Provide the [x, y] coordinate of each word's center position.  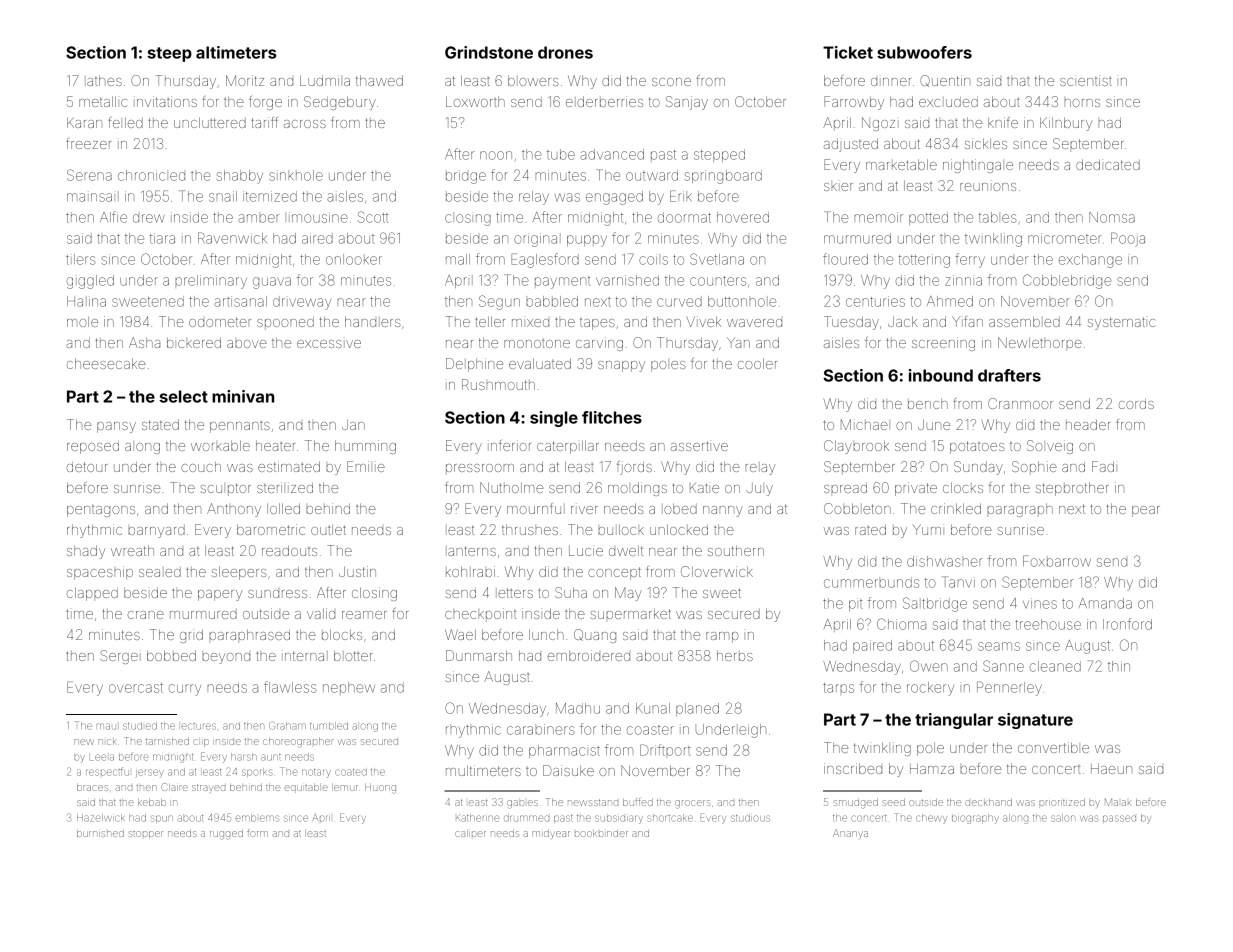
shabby [240, 177]
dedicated [1108, 164]
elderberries [604, 101]
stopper [146, 834]
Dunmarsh [479, 655]
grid [191, 636]
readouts [289, 550]
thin [1119, 666]
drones [565, 52]
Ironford [1127, 624]
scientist [1086, 80]
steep [169, 54]
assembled [1024, 321]
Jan [353, 425]
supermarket [630, 613]
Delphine [474, 365]
